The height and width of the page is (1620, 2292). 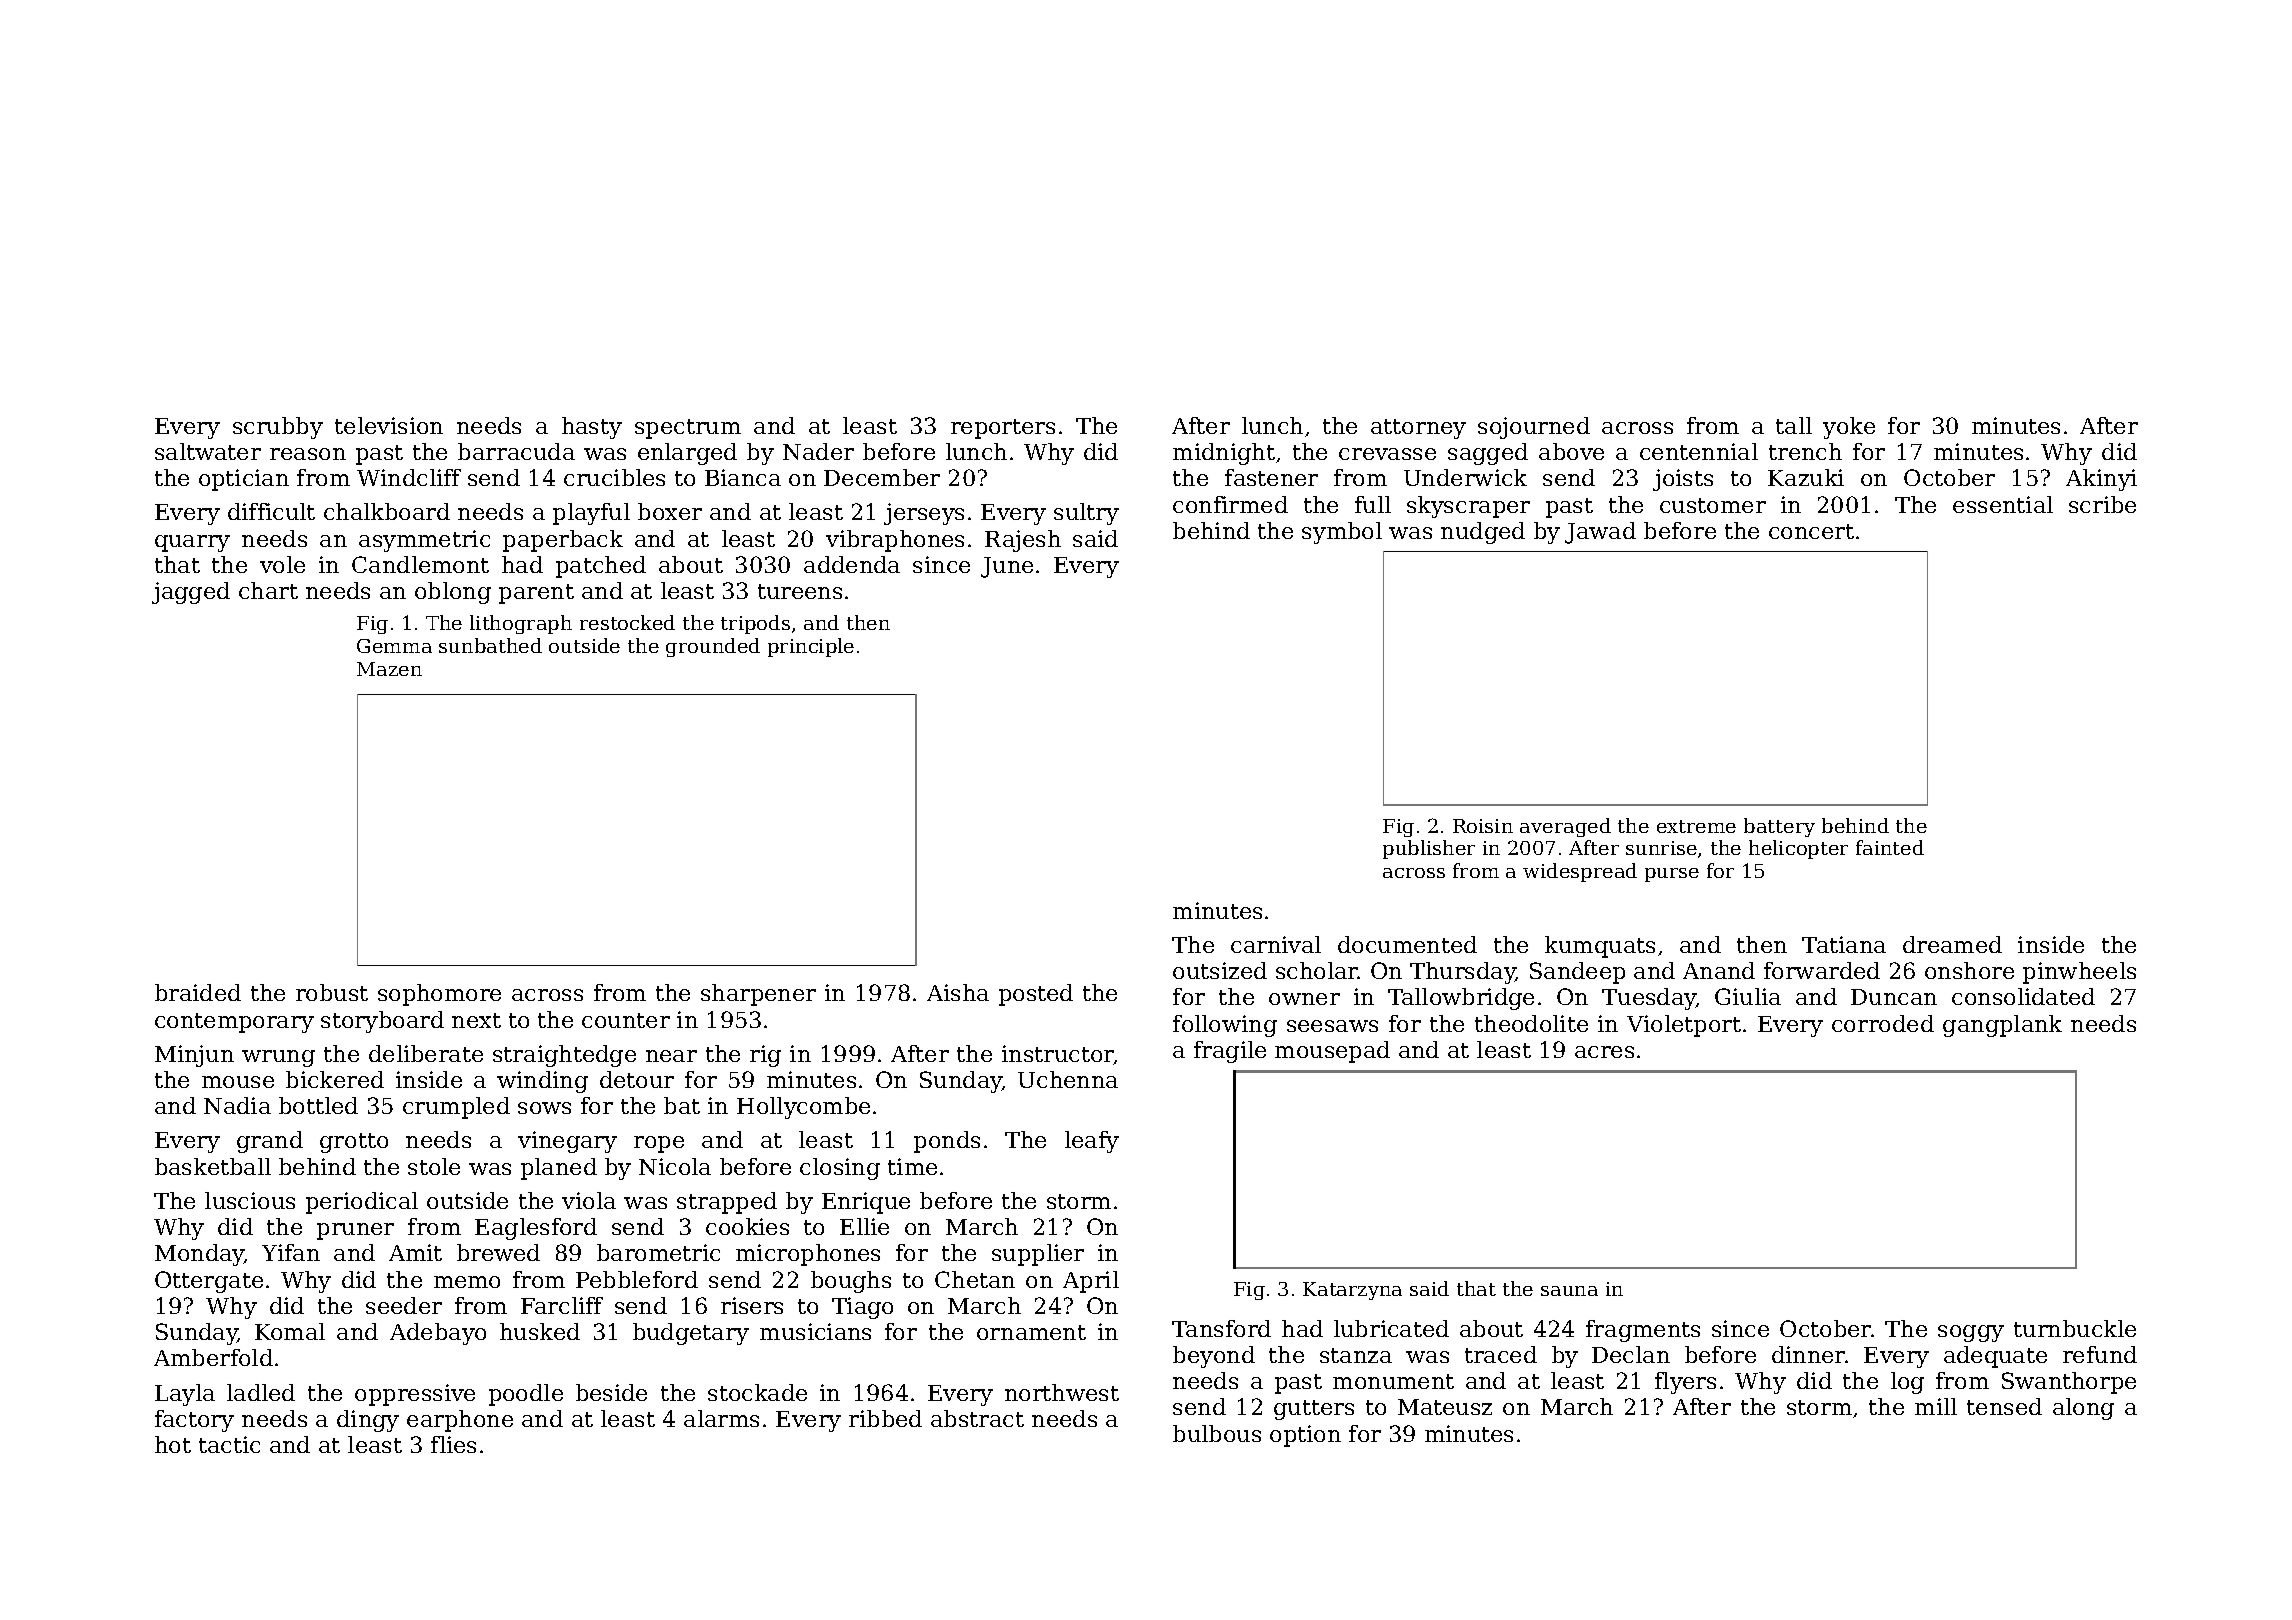 I want to click on posted, so click(x=1036, y=995).
